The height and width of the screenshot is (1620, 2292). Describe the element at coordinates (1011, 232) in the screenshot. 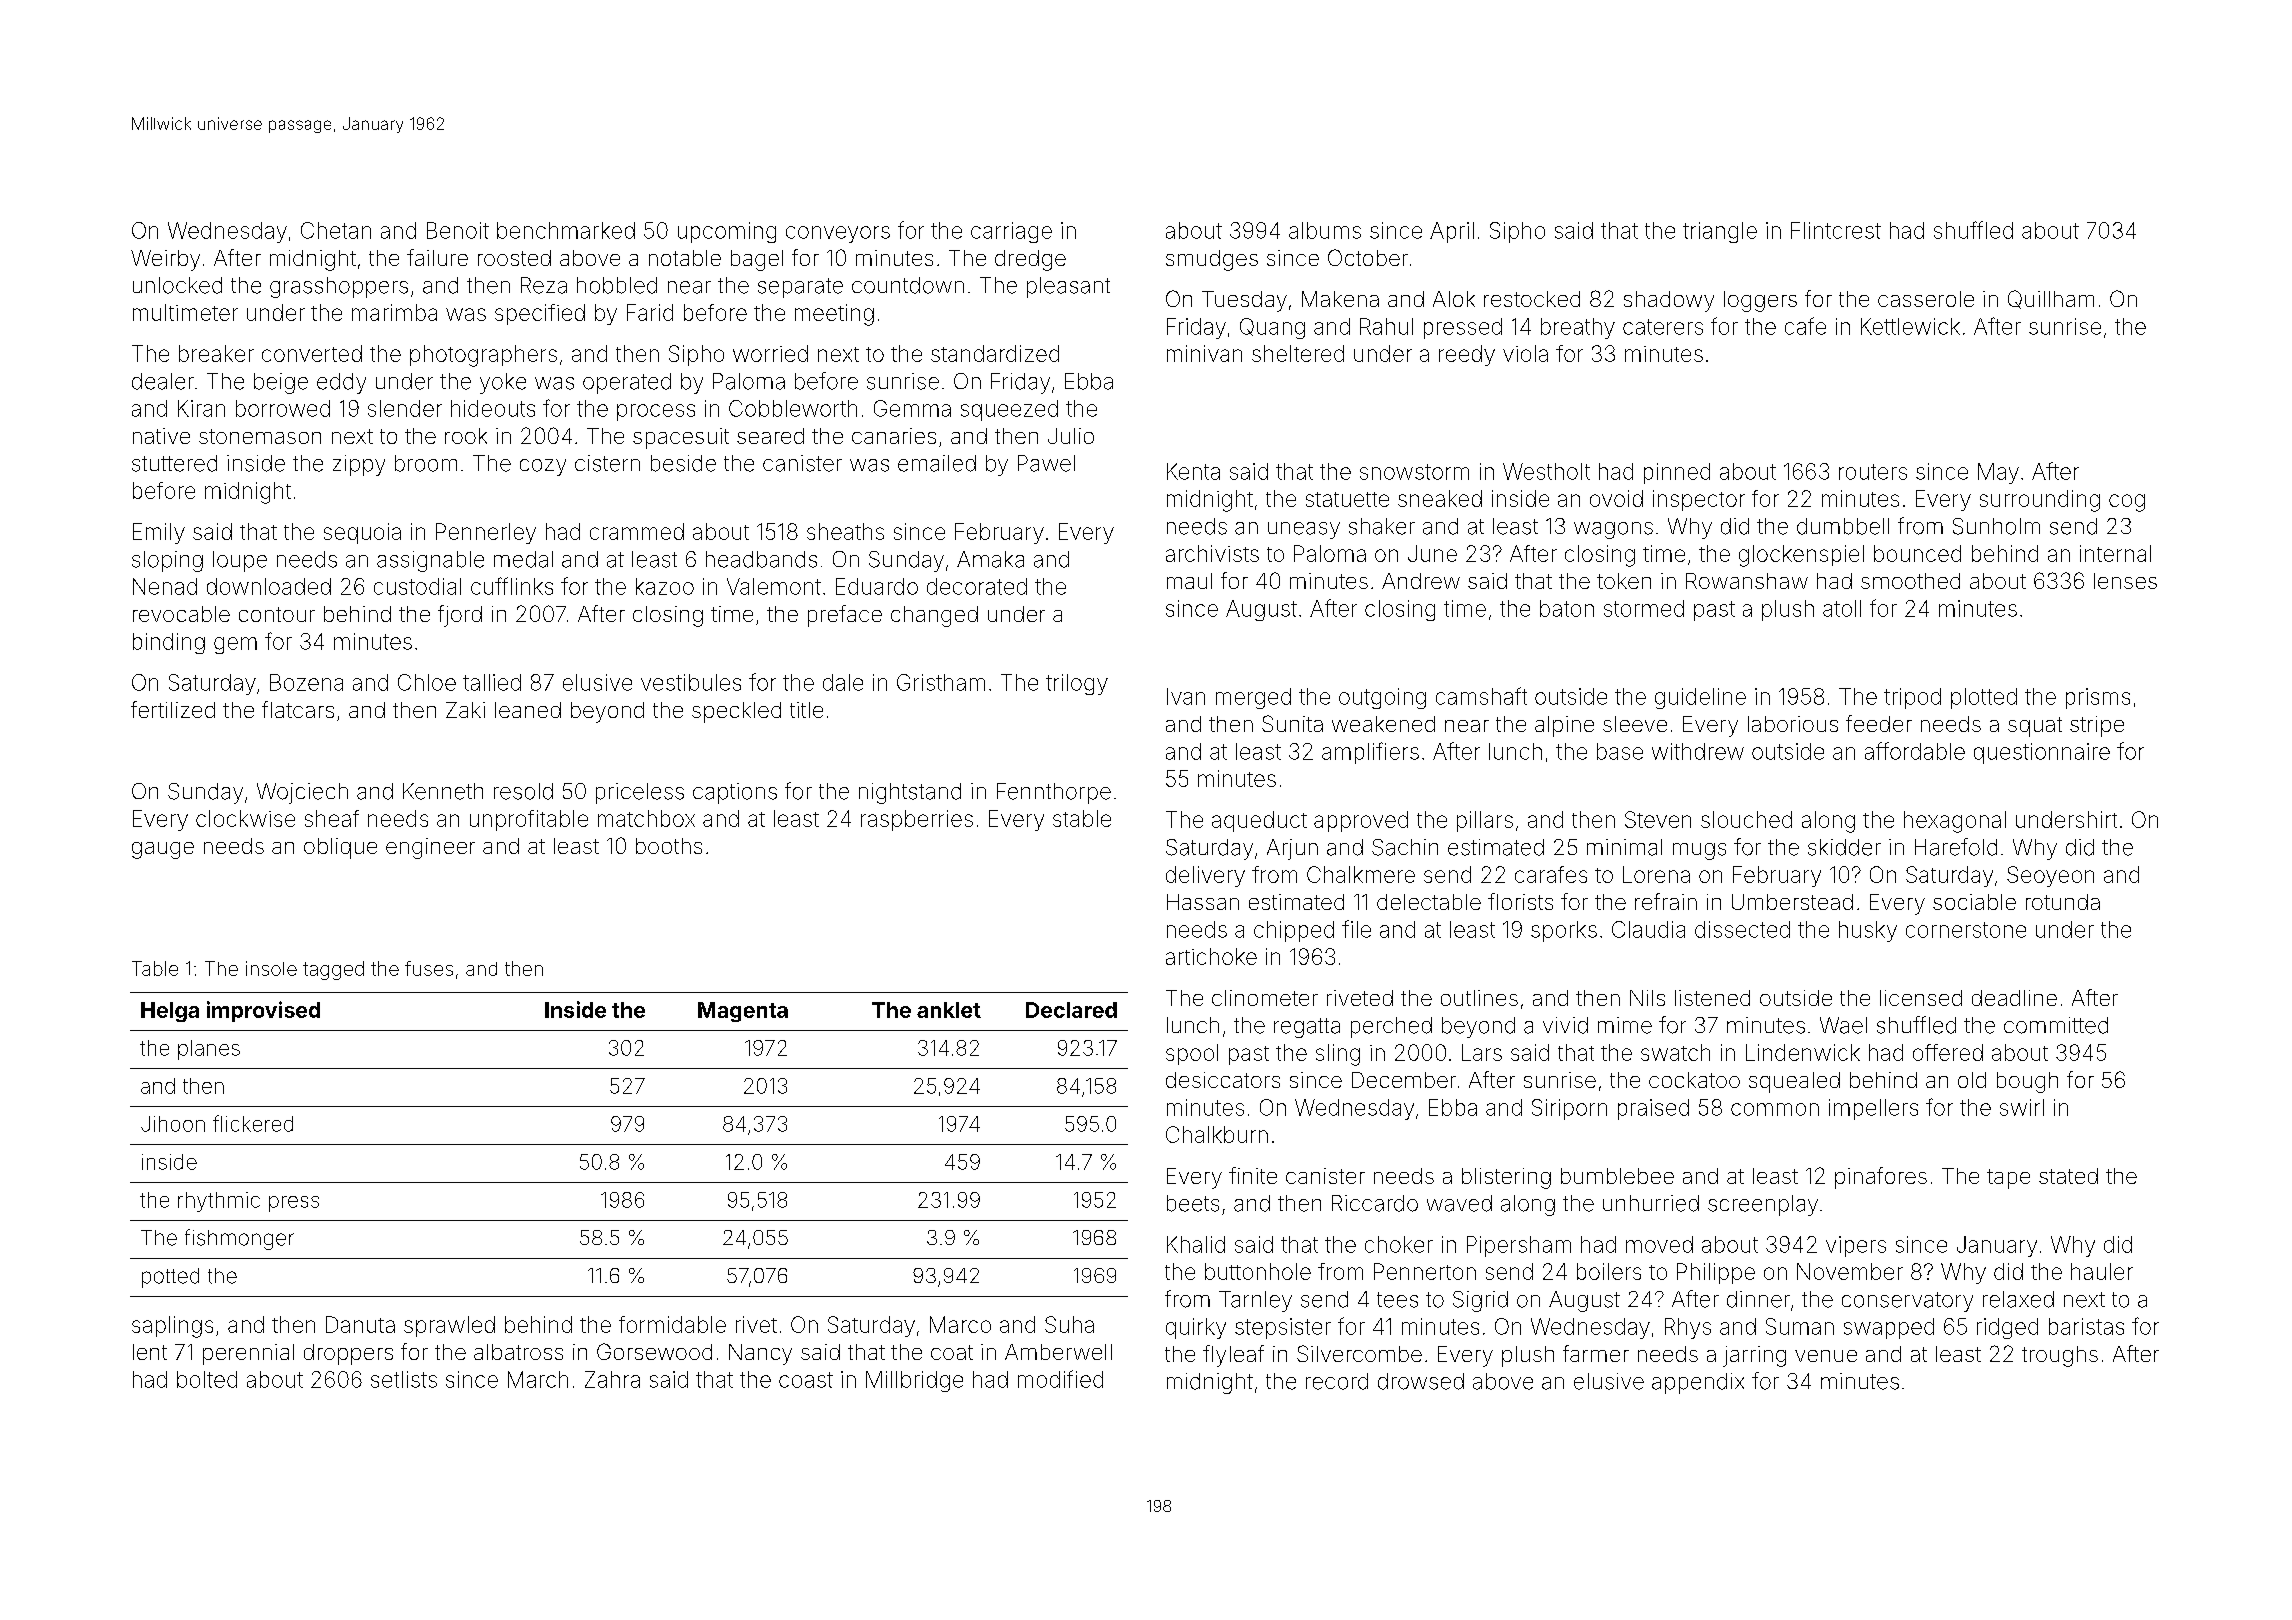

I see `carriage` at that location.
